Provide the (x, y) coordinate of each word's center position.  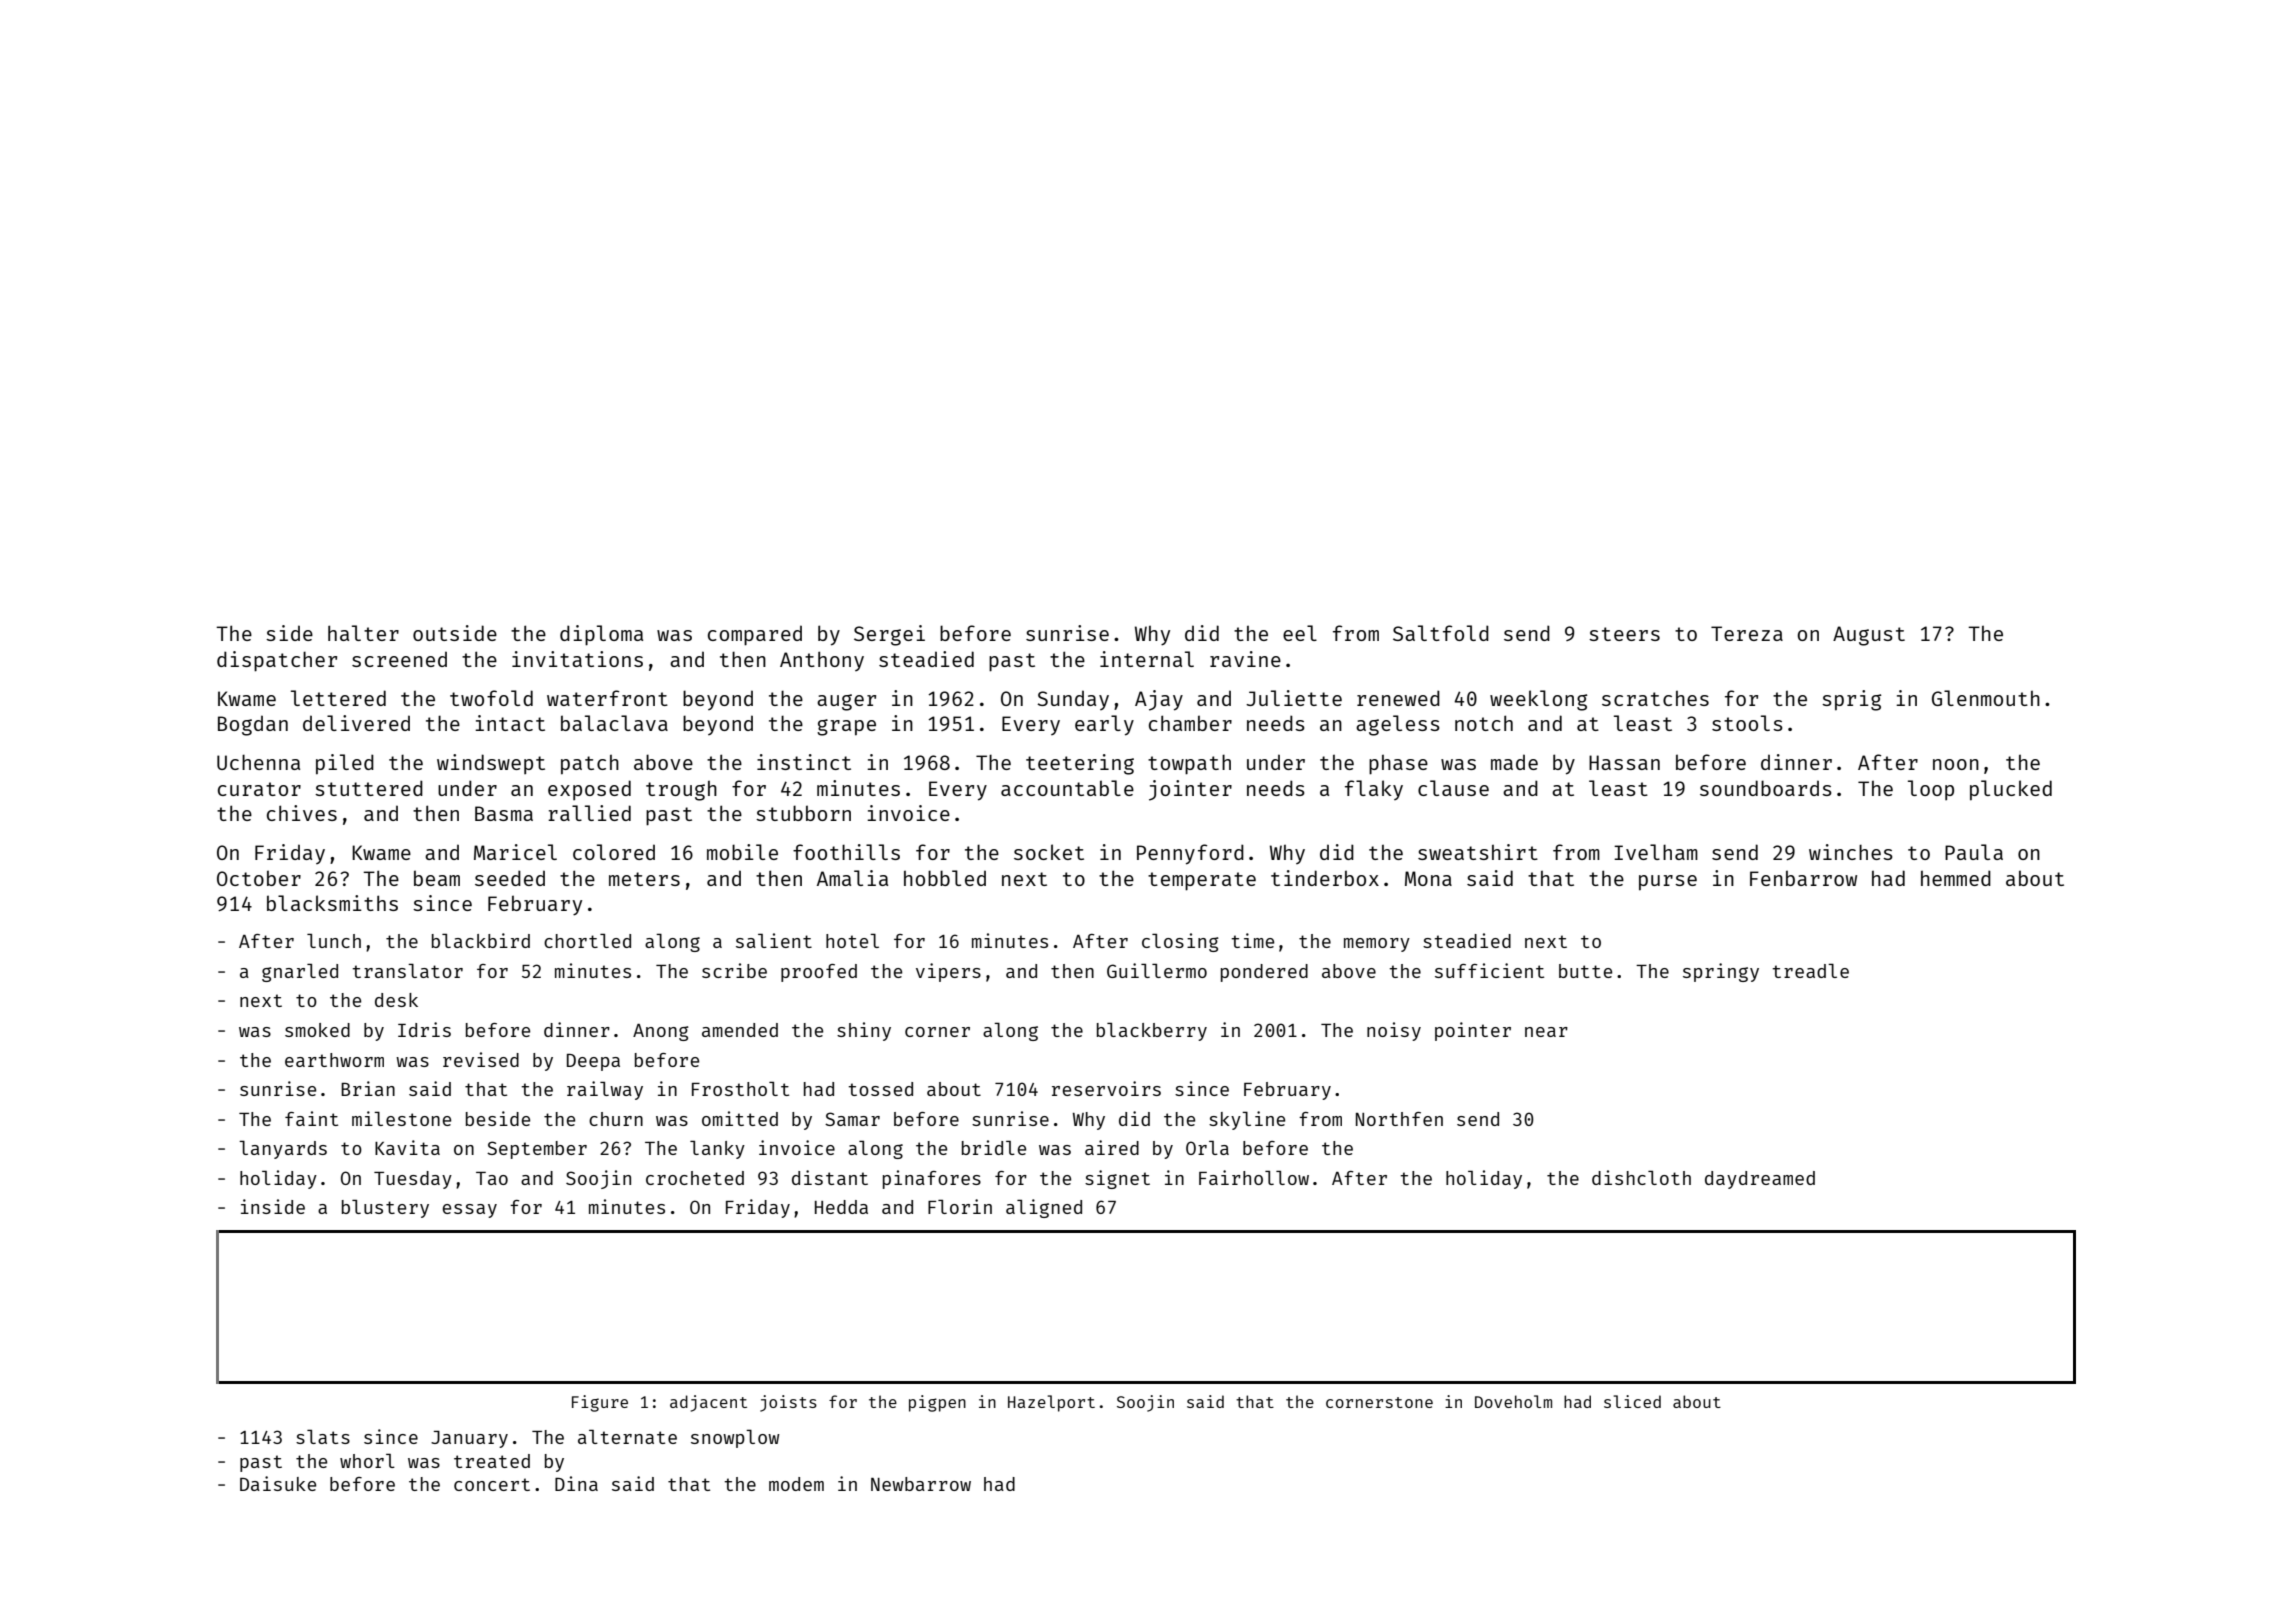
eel (1300, 633)
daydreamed (1760, 1180)
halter (363, 633)
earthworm (334, 1060)
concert (492, 1484)
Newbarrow (921, 1484)
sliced (1632, 1401)
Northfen (1399, 1119)
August (1869, 636)
